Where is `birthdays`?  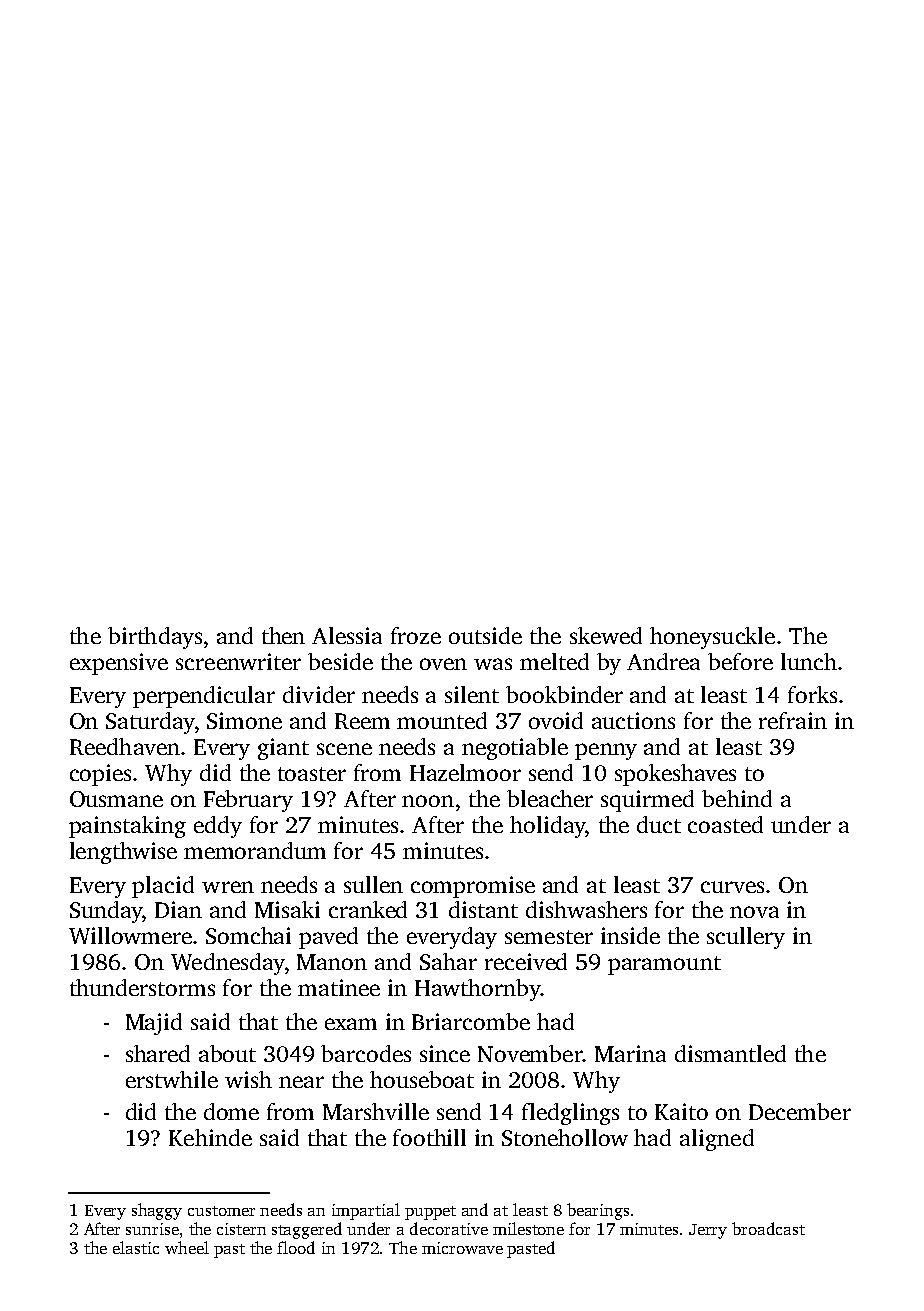 birthdays is located at coordinates (155, 638).
